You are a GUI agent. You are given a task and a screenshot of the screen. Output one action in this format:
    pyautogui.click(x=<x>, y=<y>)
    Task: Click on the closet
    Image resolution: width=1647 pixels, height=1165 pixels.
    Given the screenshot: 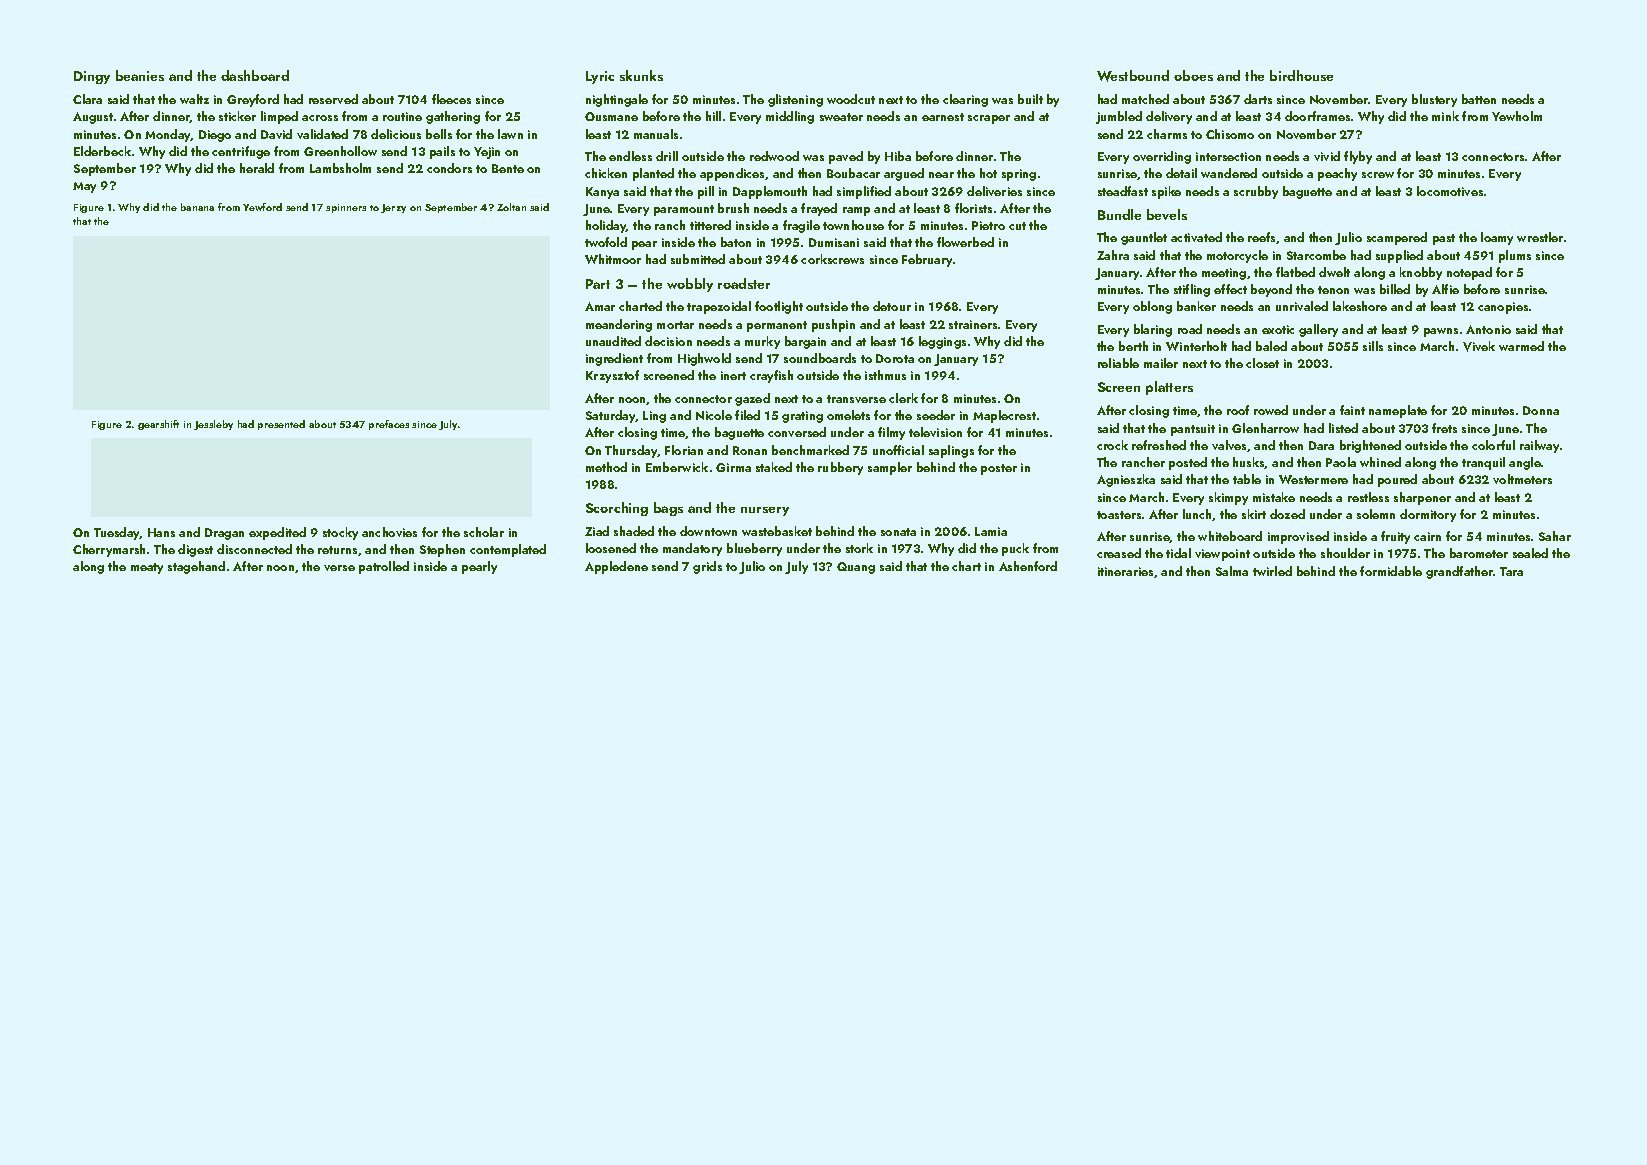 What is the action you would take?
    pyautogui.click(x=1262, y=363)
